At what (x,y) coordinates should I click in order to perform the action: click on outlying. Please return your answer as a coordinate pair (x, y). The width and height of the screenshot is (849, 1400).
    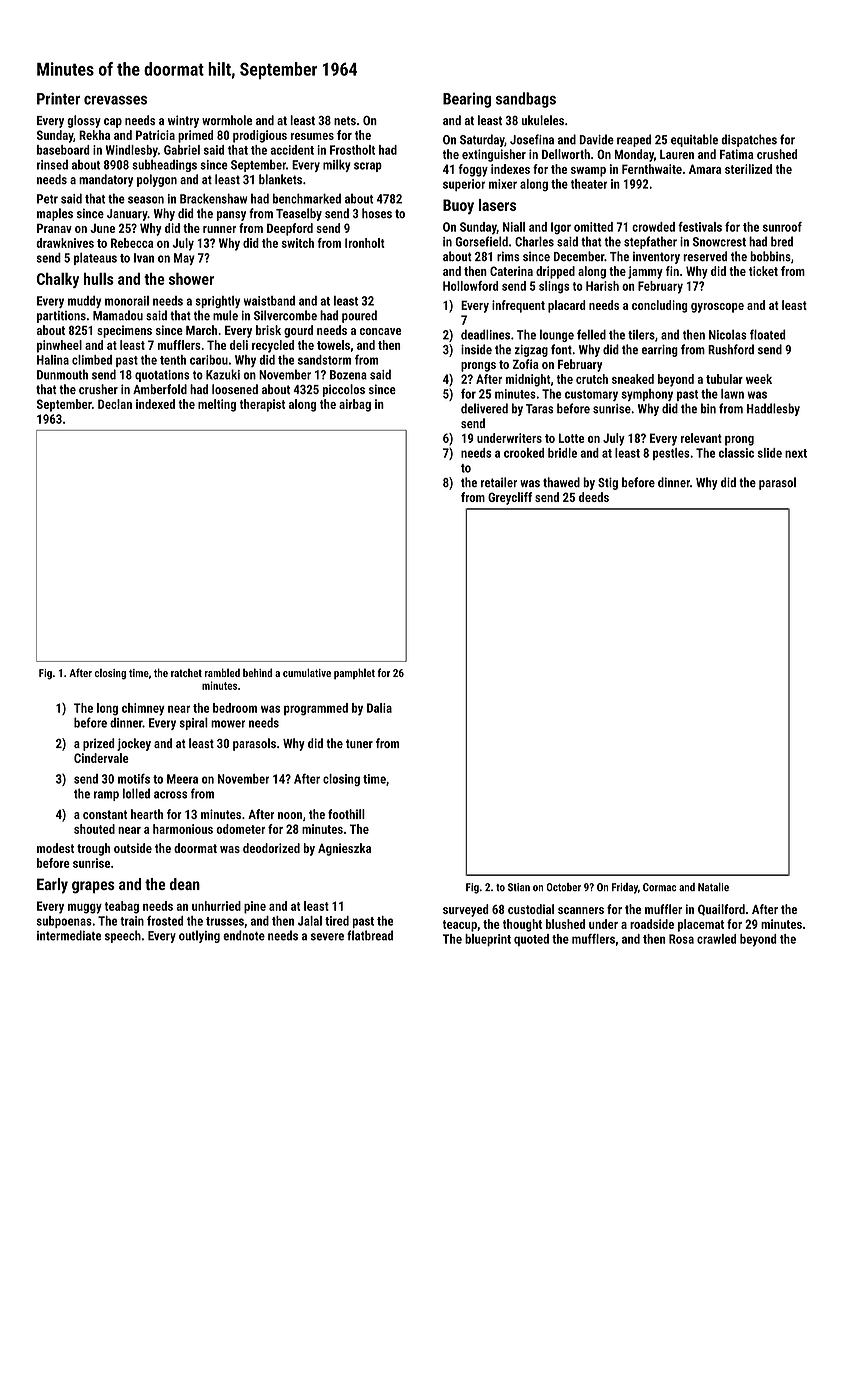
    Looking at the image, I should click on (199, 936).
